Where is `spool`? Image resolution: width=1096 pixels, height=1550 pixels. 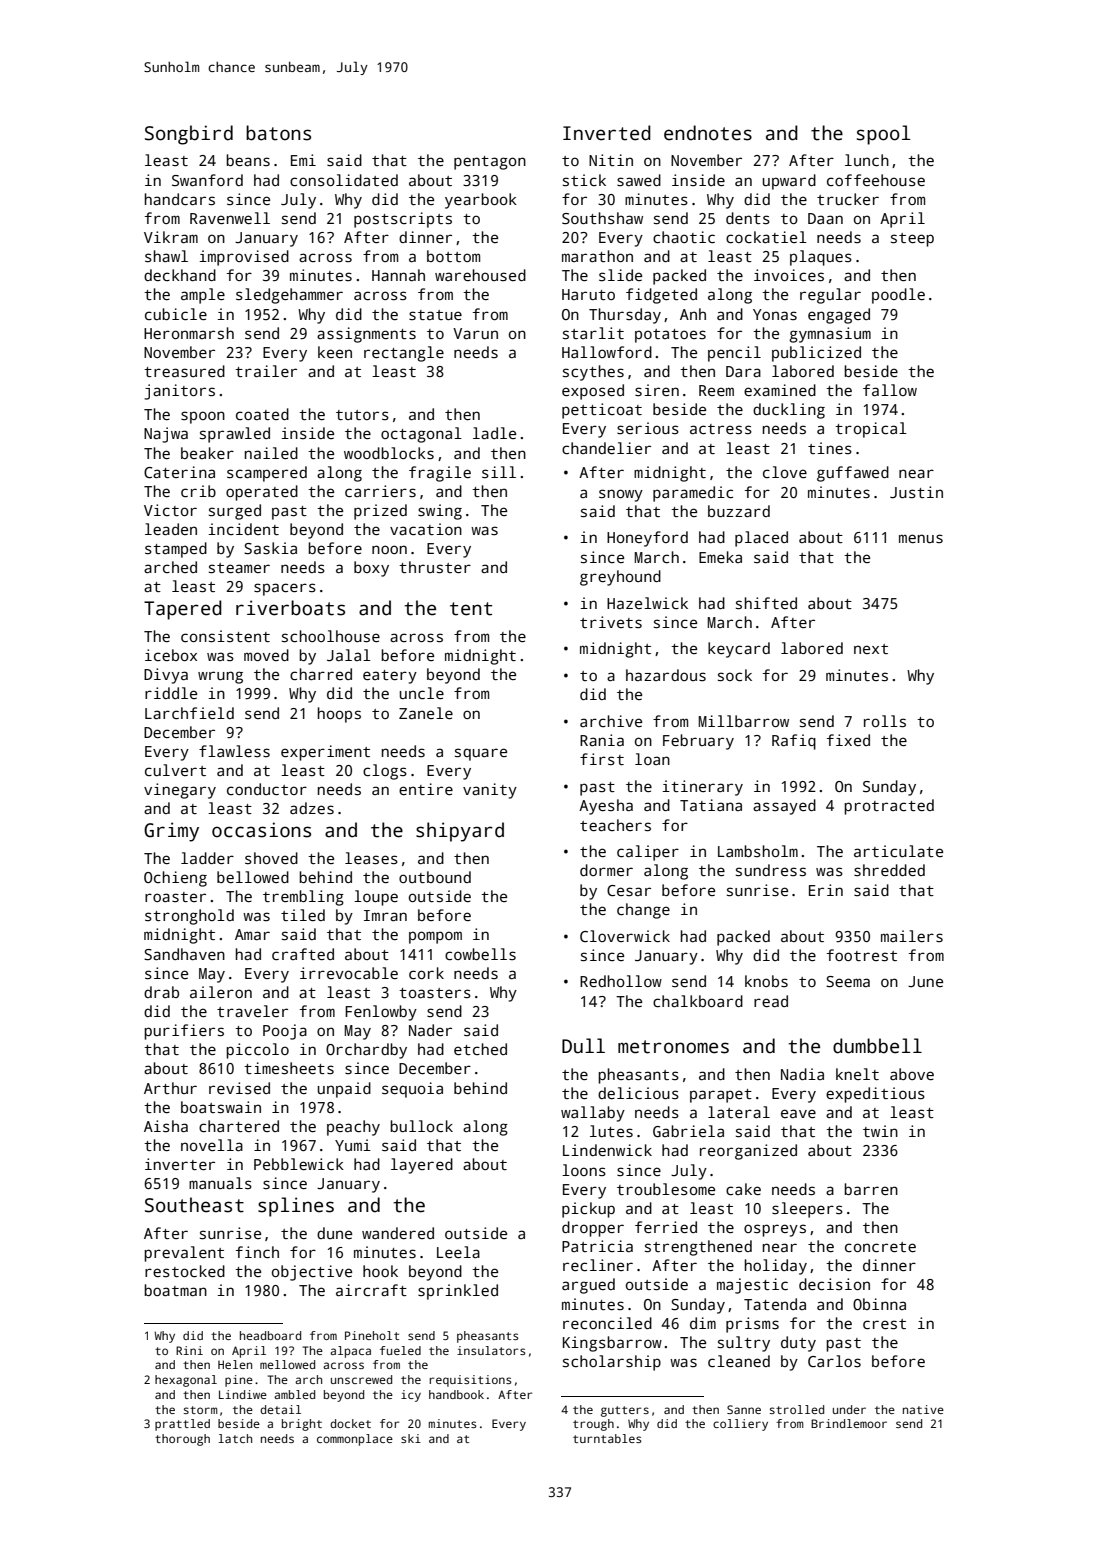
spool is located at coordinates (883, 135).
